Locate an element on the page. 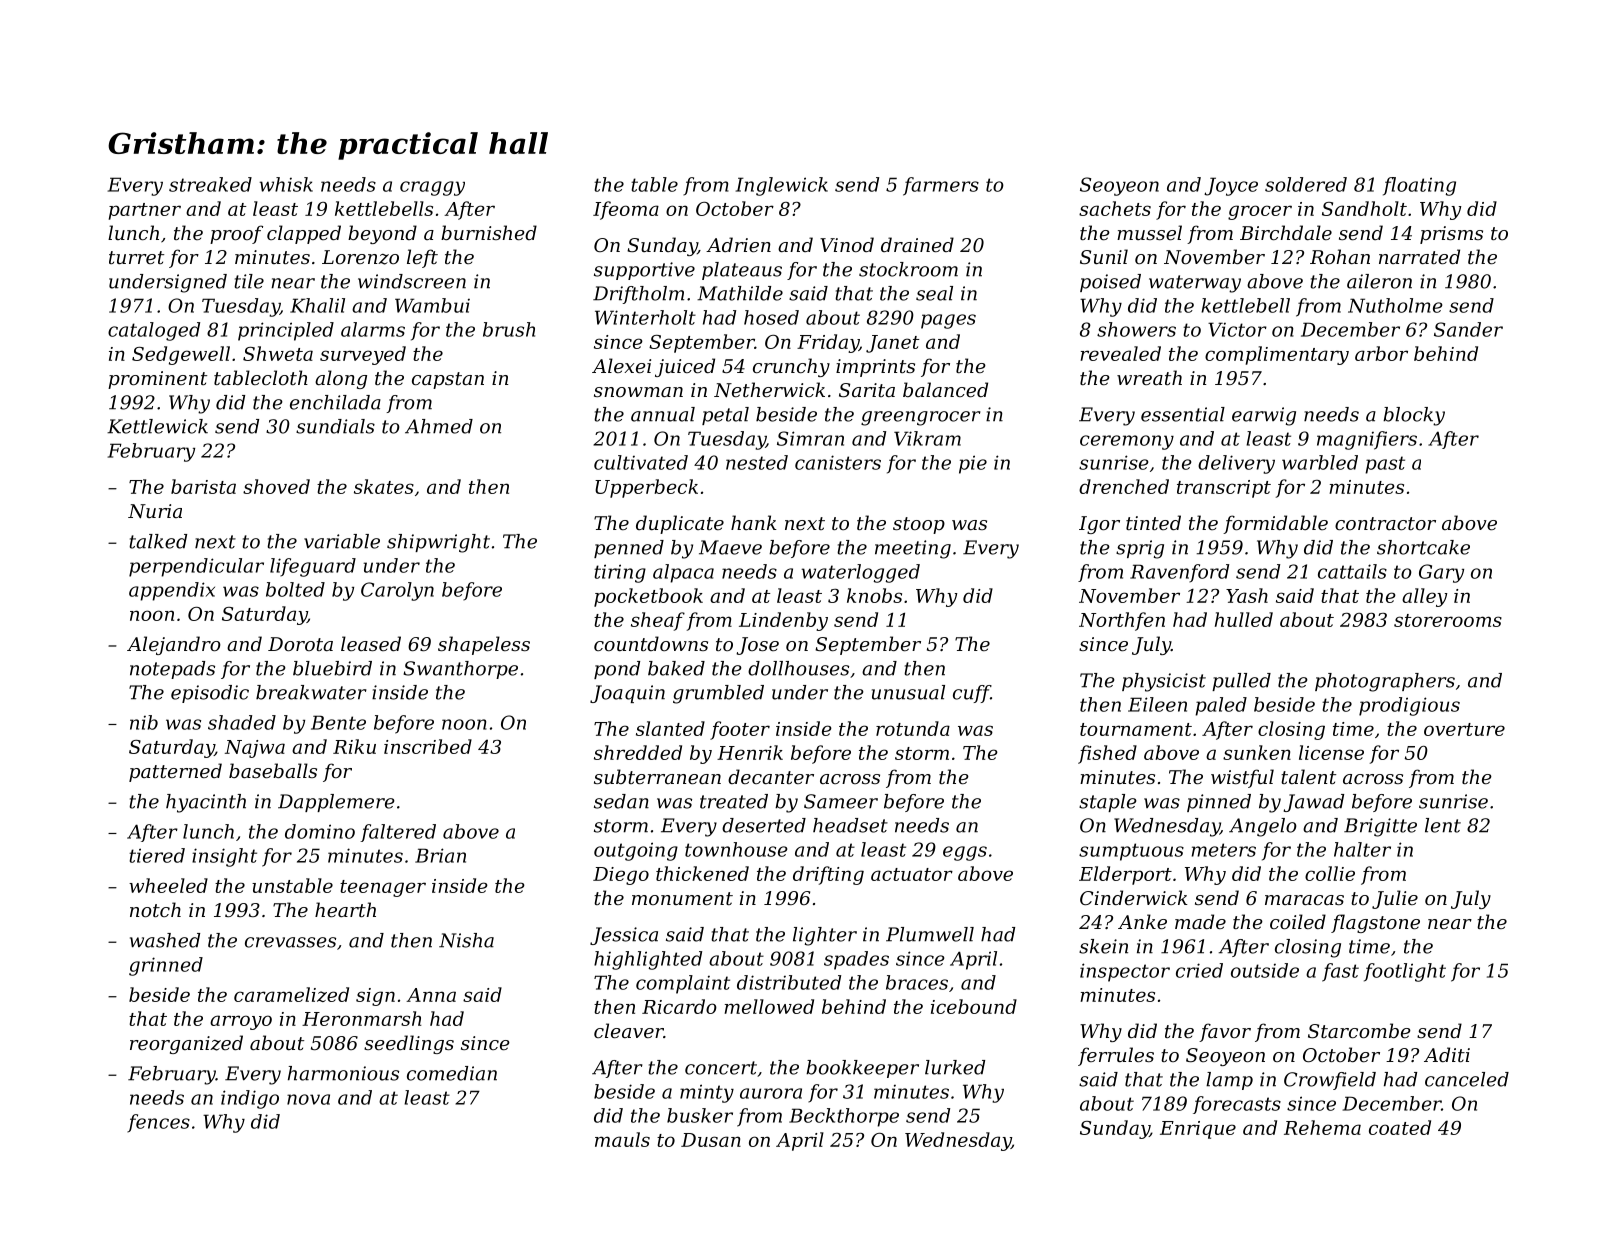 The width and height of the image is (1618, 1250). fences is located at coordinates (158, 1123).
